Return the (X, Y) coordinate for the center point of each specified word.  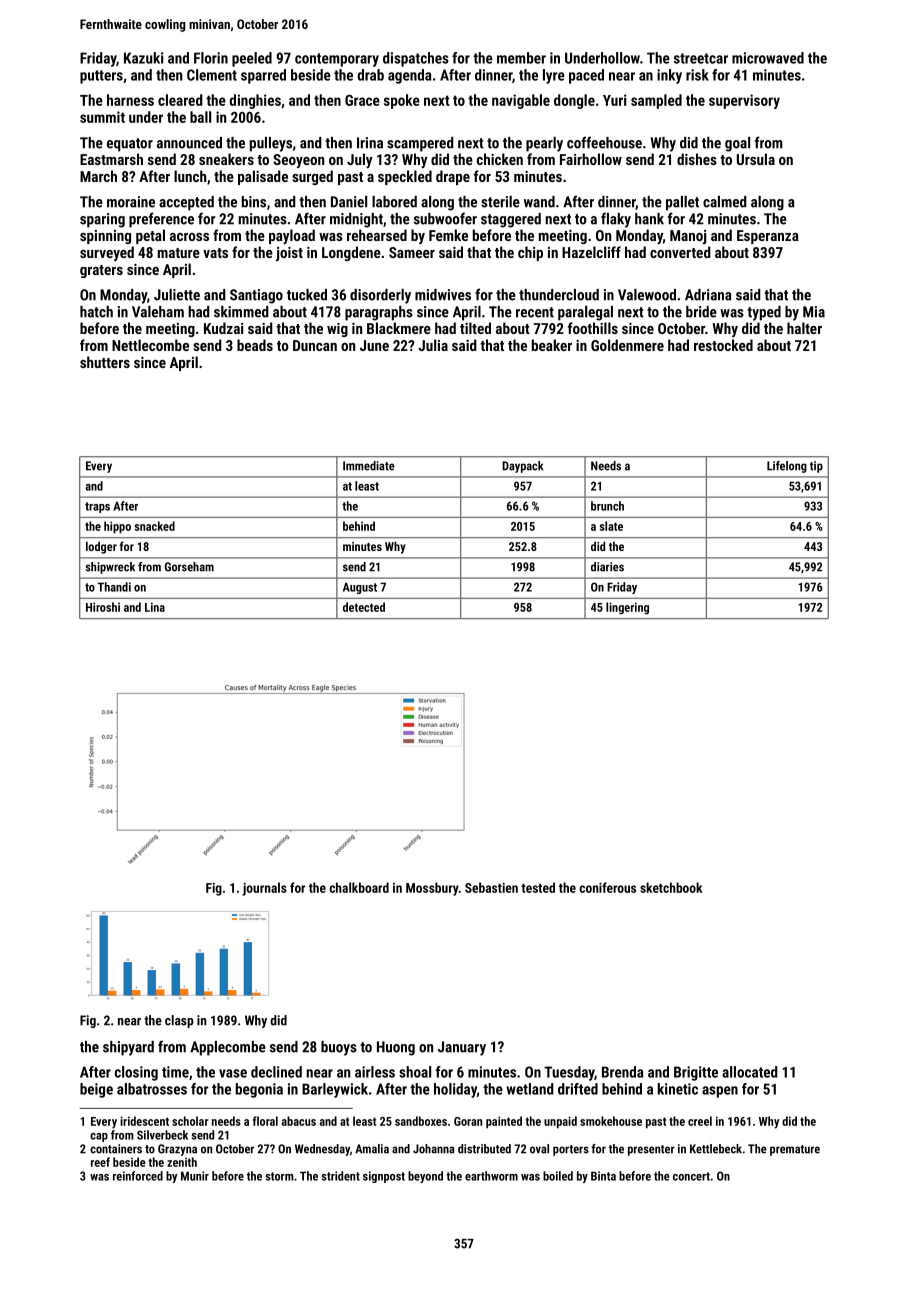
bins (254, 202)
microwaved (768, 58)
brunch (607, 506)
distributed (484, 1149)
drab (370, 75)
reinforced (138, 1176)
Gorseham (189, 567)
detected (364, 607)
